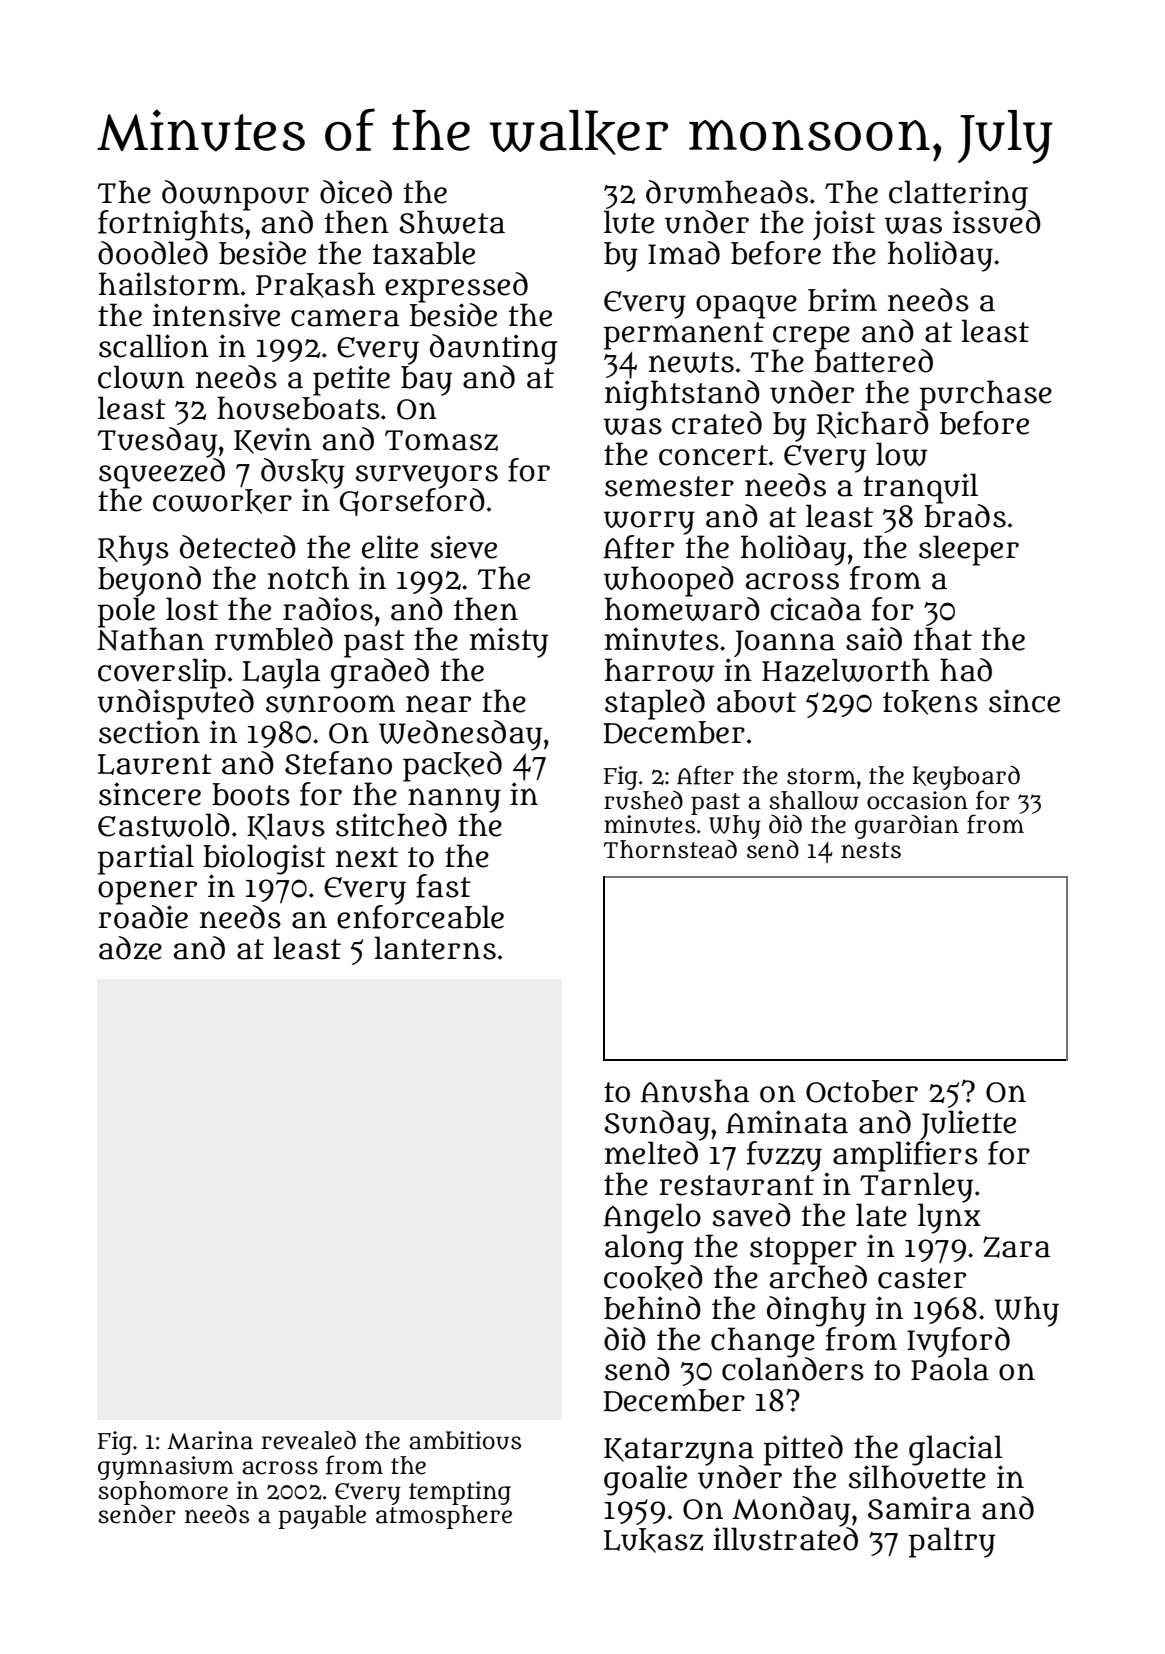  I want to click on purchase, so click(986, 395).
